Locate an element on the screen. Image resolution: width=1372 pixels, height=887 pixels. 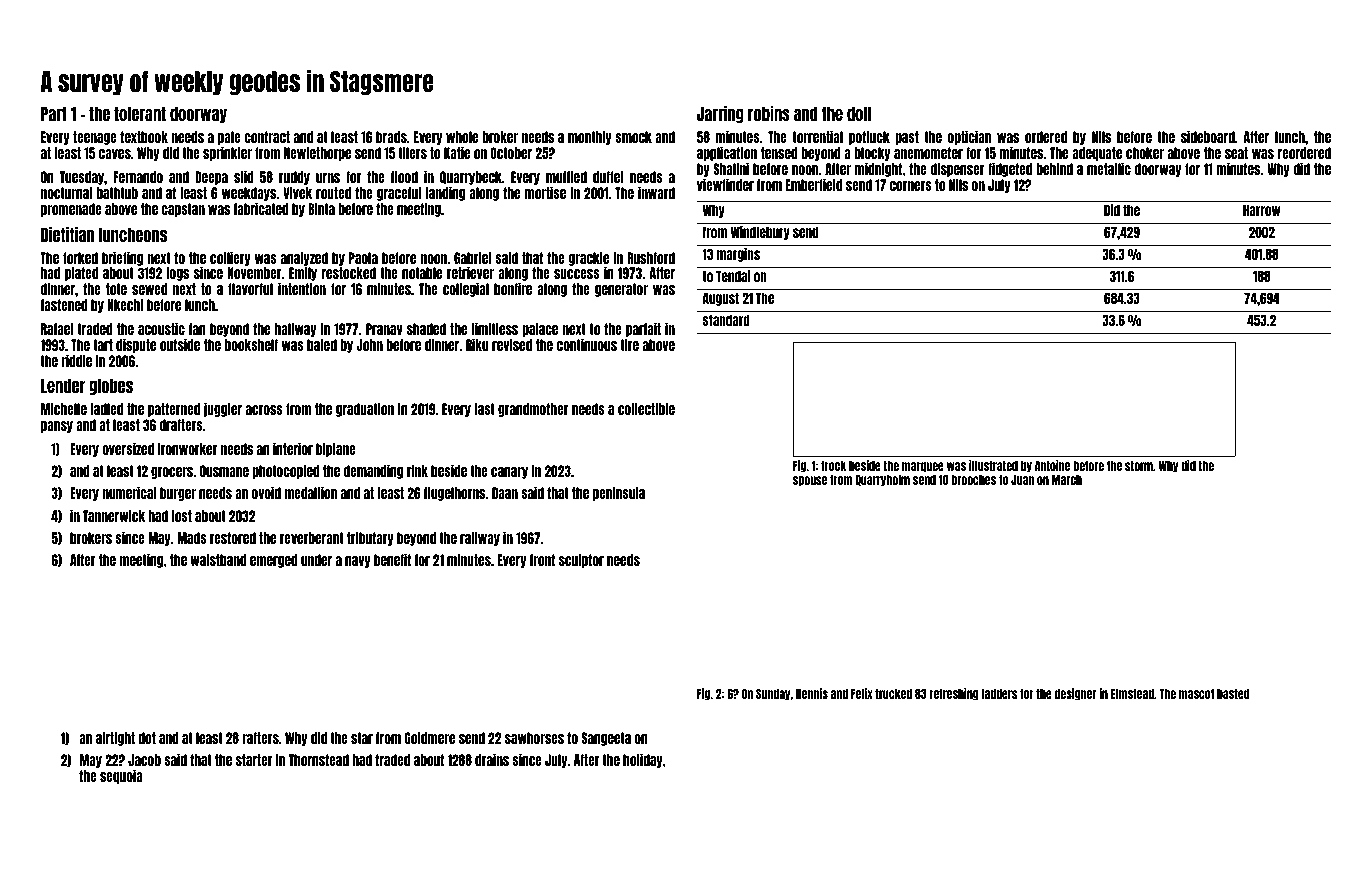
numerical is located at coordinates (129, 492).
